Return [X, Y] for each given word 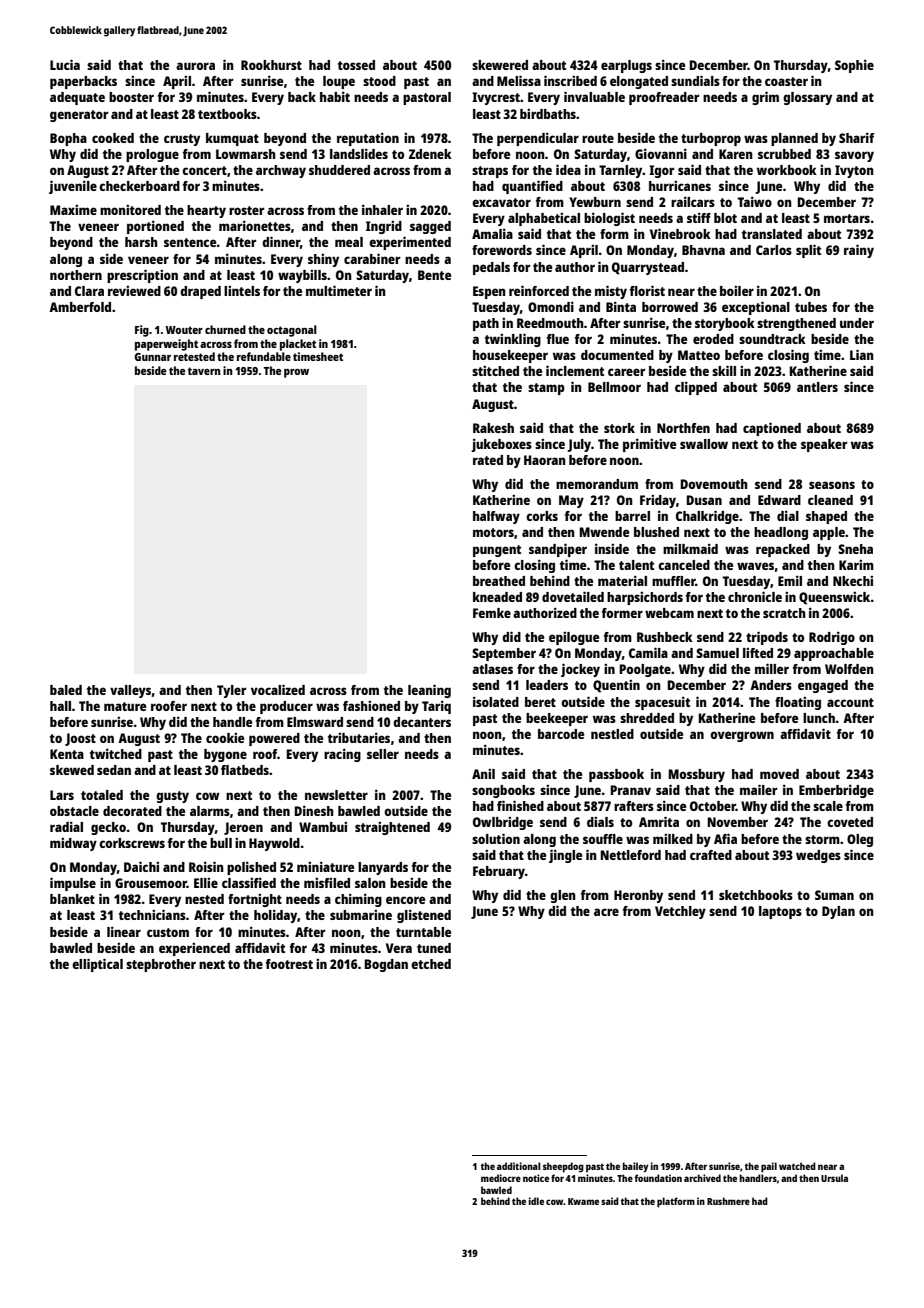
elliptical [97, 965]
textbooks [227, 114]
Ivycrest [496, 98]
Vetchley [680, 912]
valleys [130, 691]
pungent [497, 551]
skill [724, 370]
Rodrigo [832, 638]
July [579, 445]
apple [829, 533]
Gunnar [152, 357]
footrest [289, 964]
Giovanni [661, 153]
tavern [204, 371]
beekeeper [557, 719]
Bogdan [386, 965]
